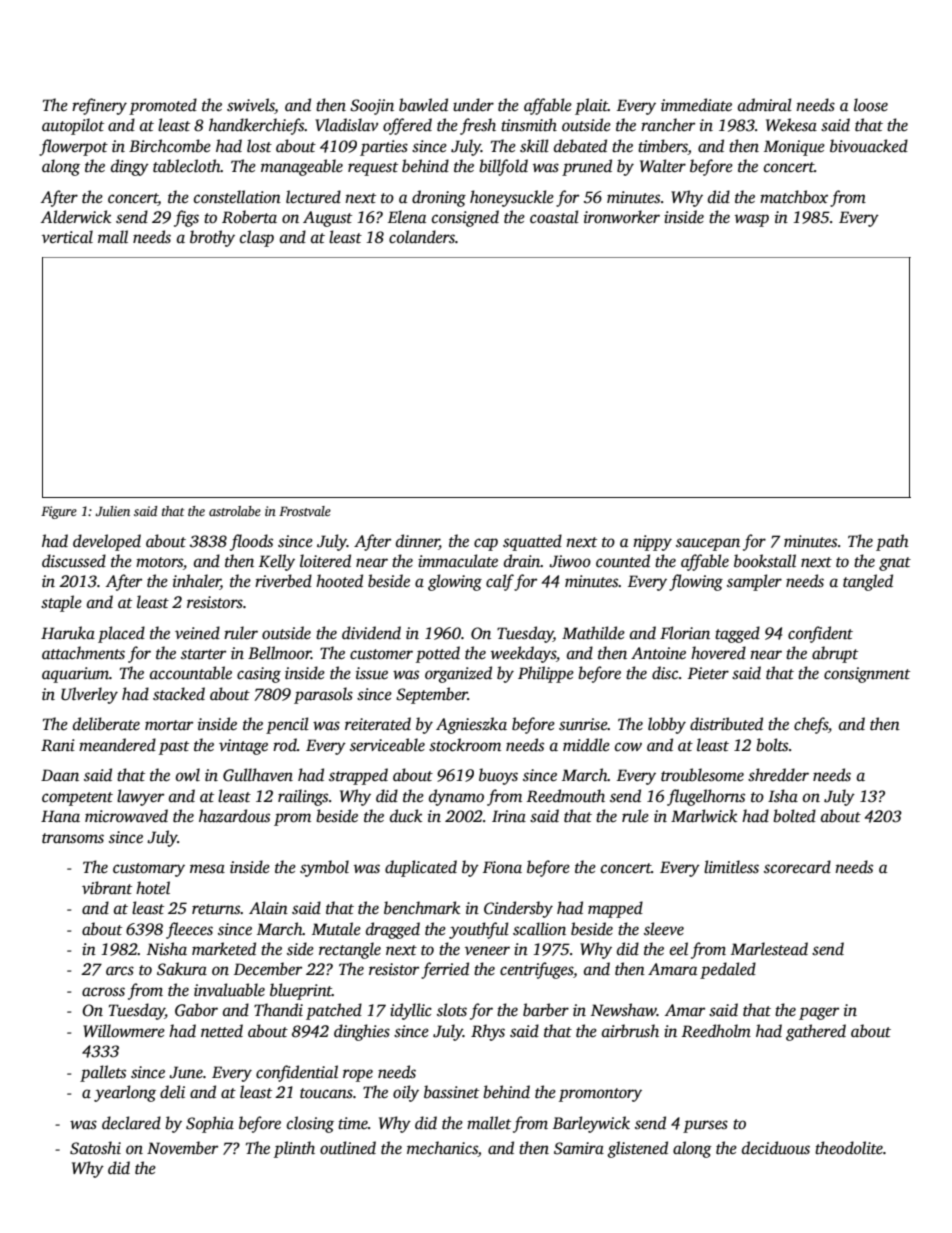 The image size is (952, 1233). Describe the element at coordinates (731, 867) in the screenshot. I see `limitless` at that location.
